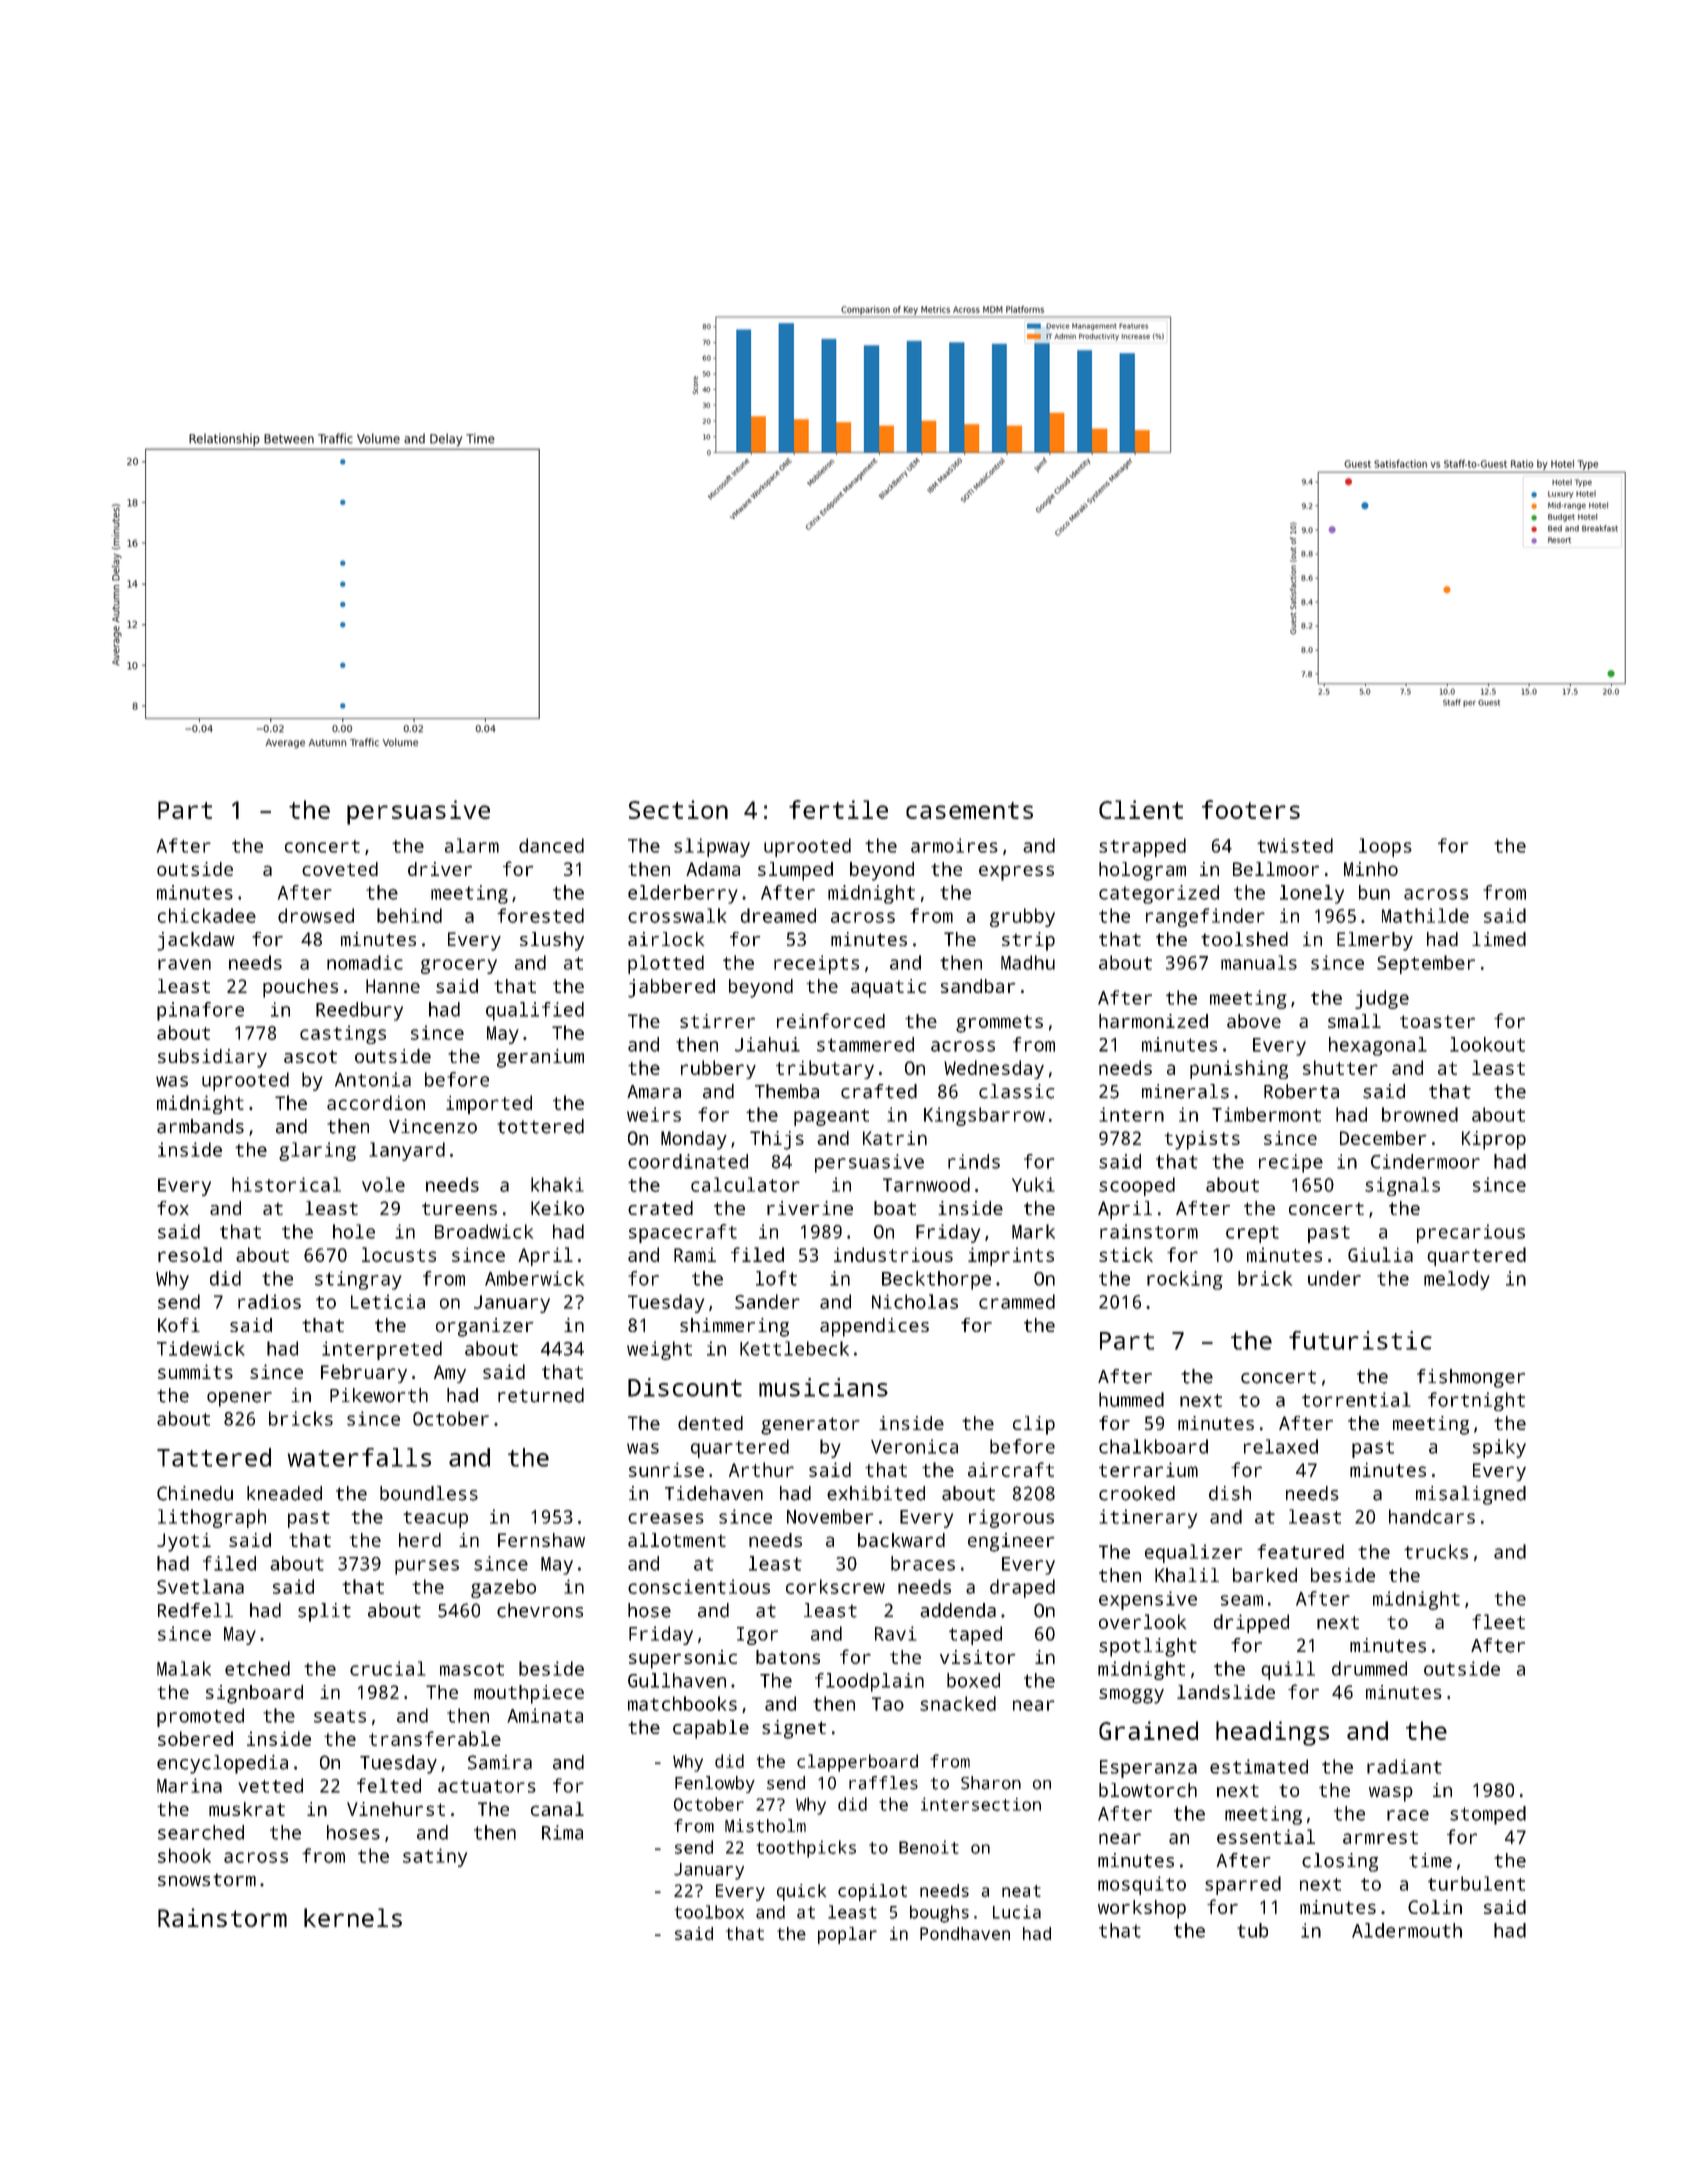 This image has height=2178, width=1683. Describe the element at coordinates (173, 1208) in the image. I see `fox` at that location.
